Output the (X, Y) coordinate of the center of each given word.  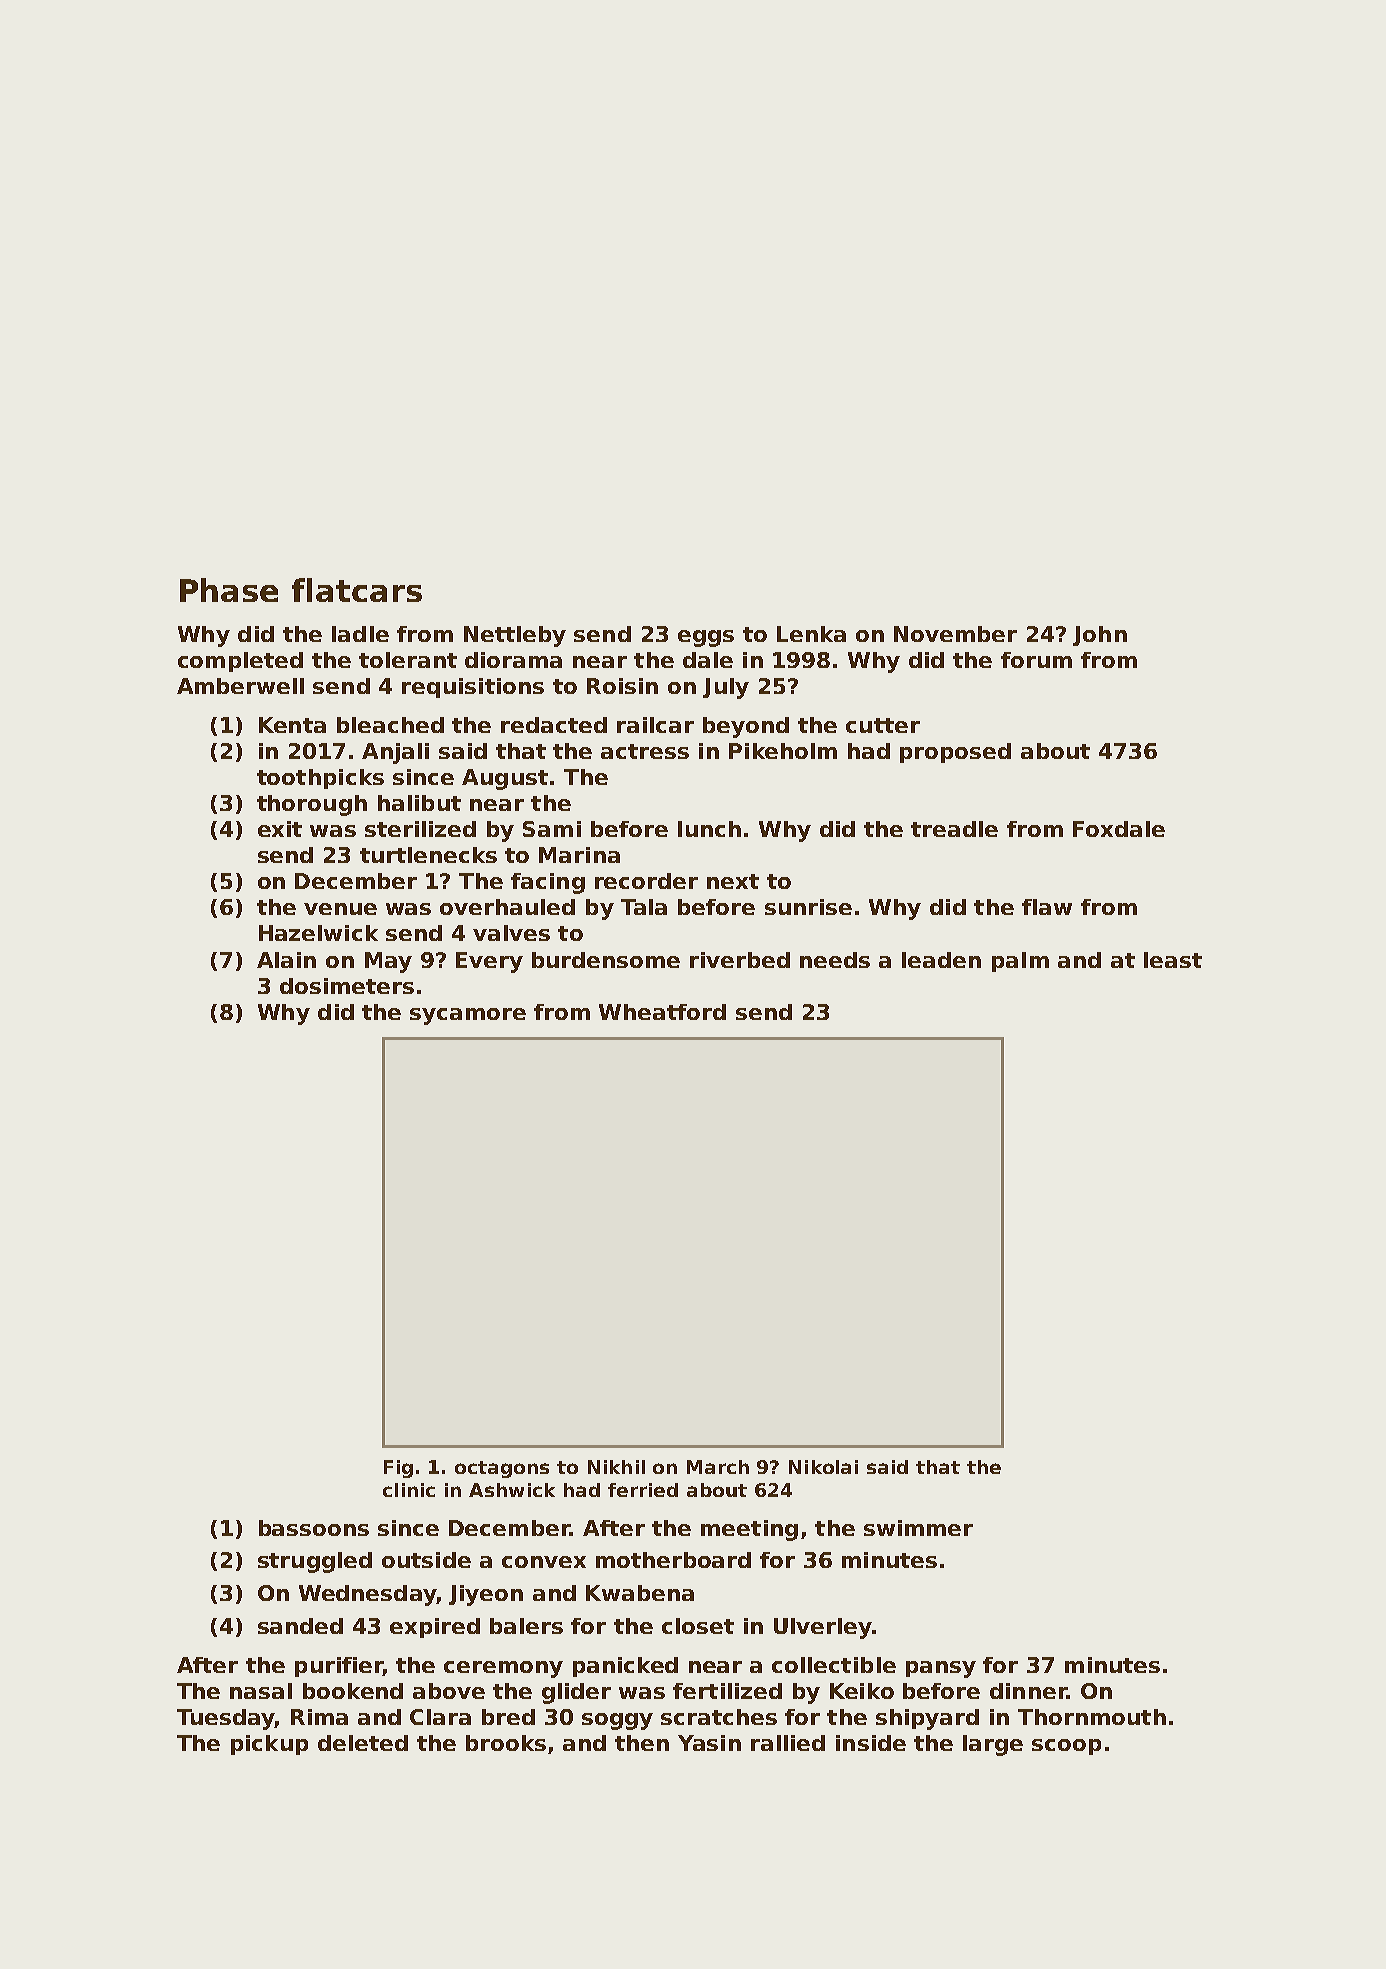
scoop (1066, 1747)
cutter (883, 725)
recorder (646, 881)
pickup (269, 1745)
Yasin (709, 1743)
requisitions (473, 688)
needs (835, 960)
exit (280, 829)
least (1173, 960)
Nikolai (823, 1467)
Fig (398, 1469)
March (718, 1467)
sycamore (468, 1016)
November (955, 634)
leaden (941, 960)
